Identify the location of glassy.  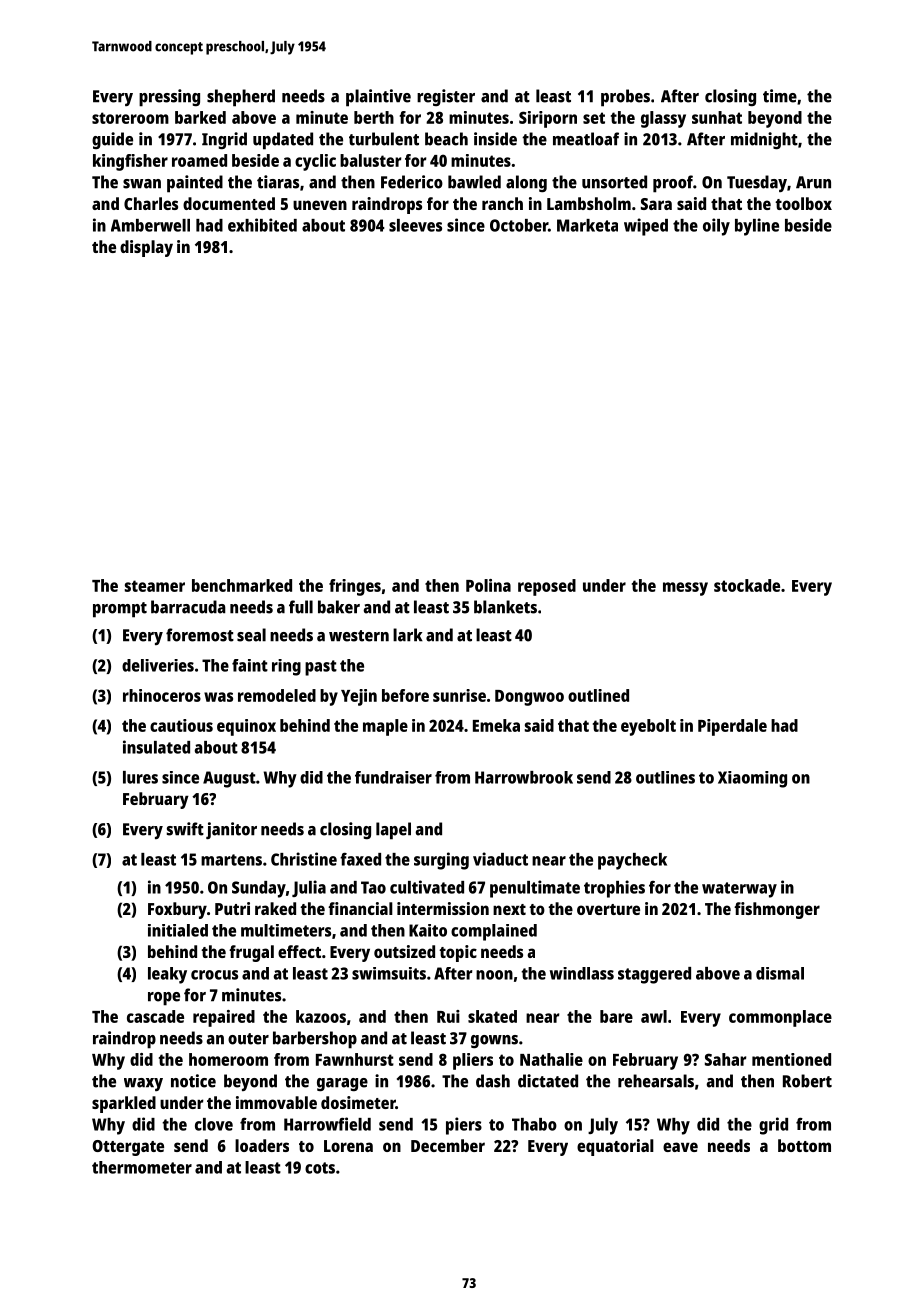
(663, 119).
